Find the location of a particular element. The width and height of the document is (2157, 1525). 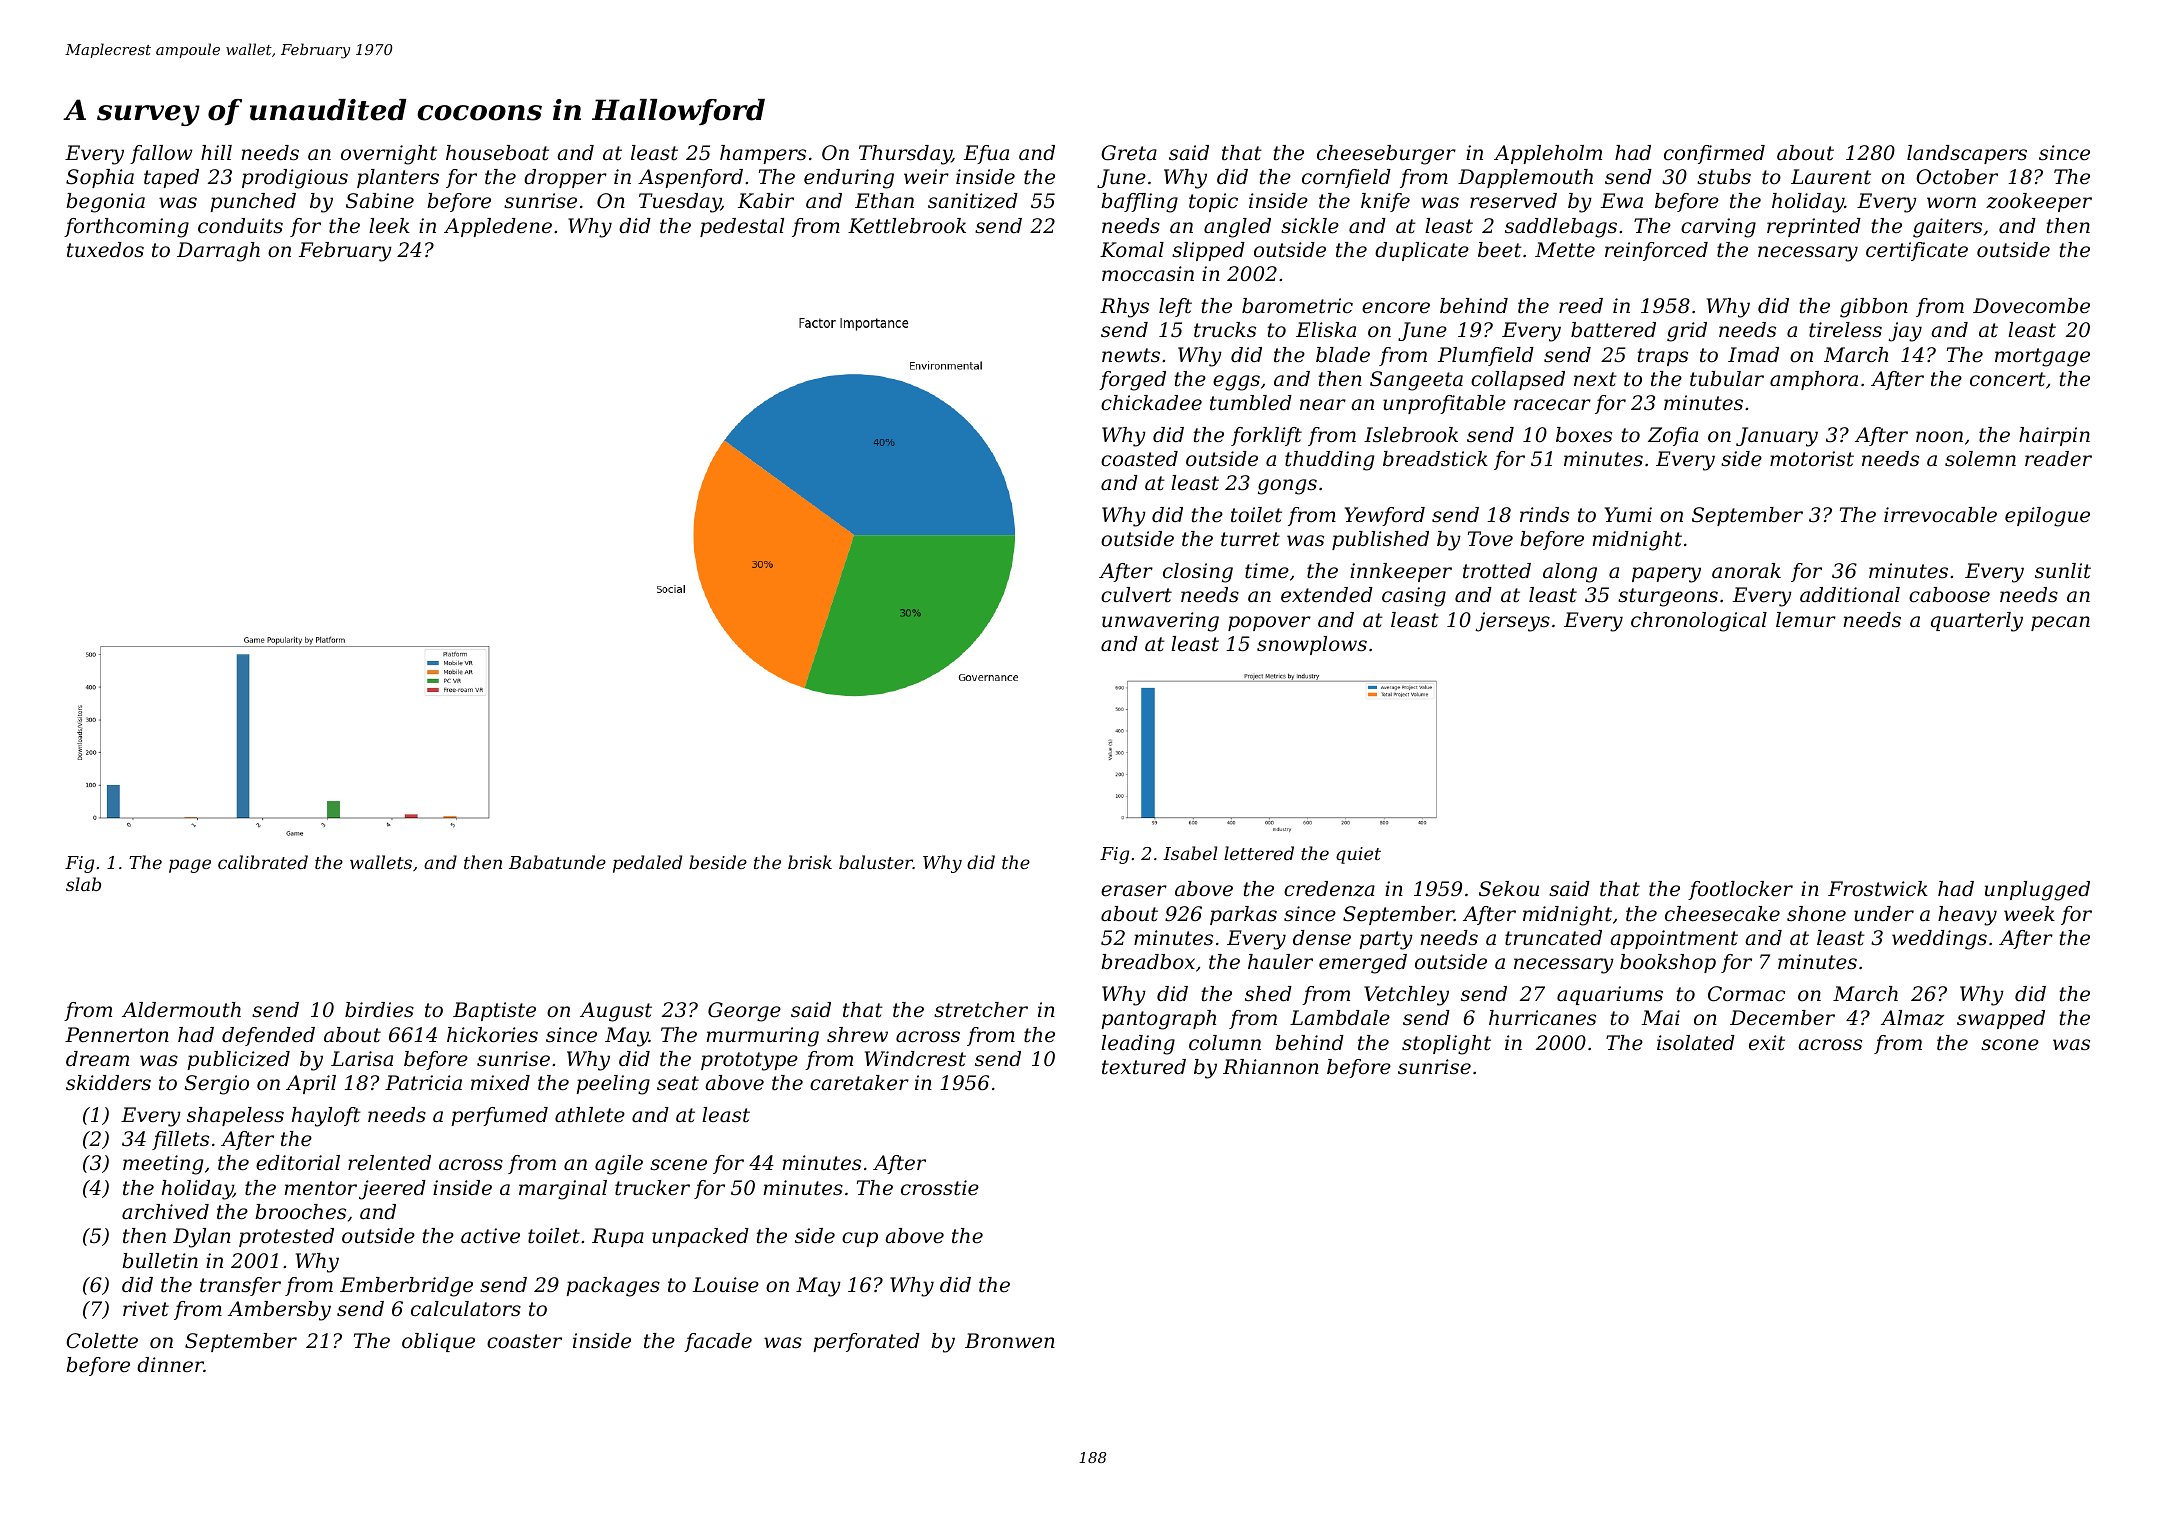

Appledene is located at coordinates (498, 227).
